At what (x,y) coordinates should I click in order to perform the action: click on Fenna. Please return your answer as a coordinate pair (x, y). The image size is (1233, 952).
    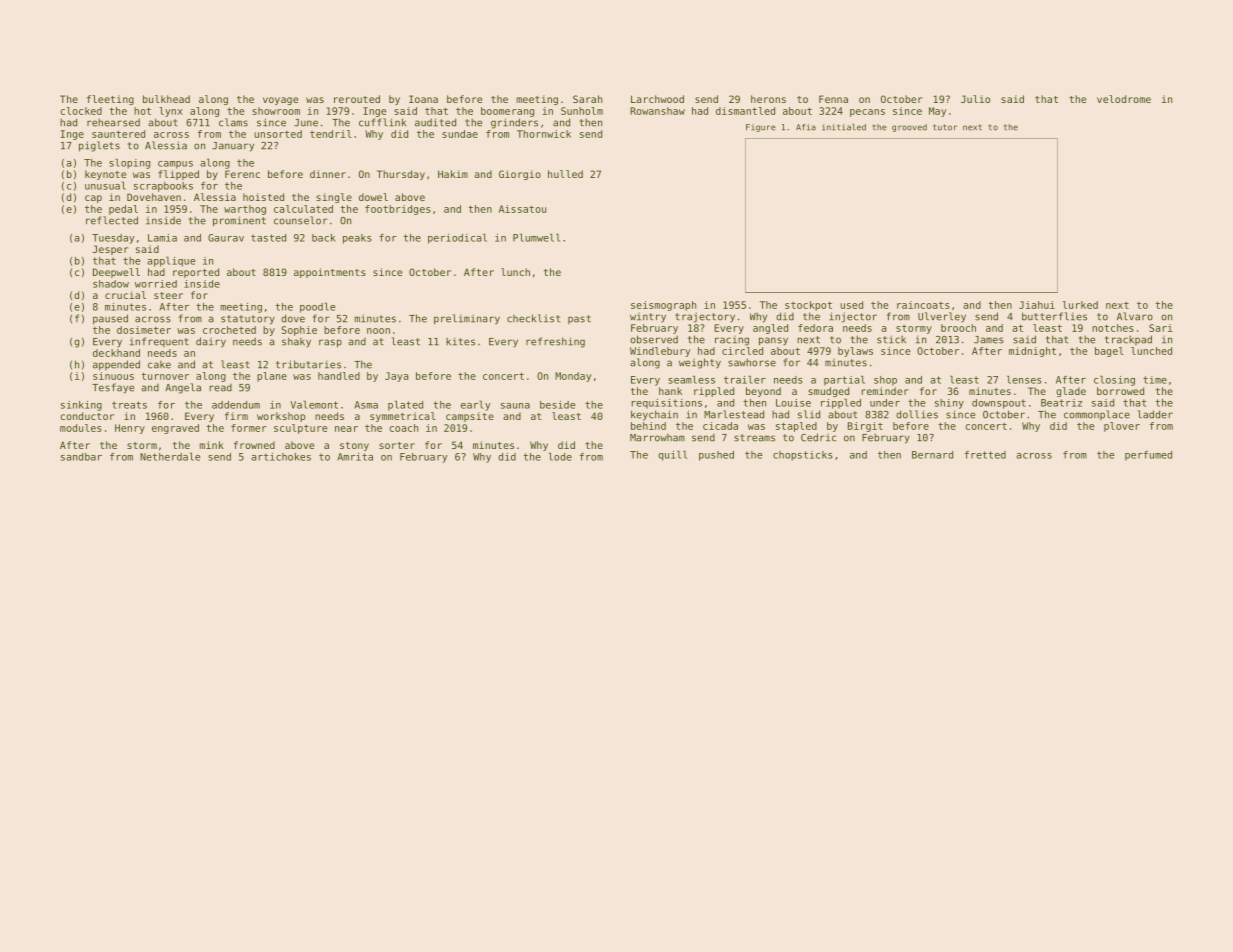
    Looking at the image, I should click on (833, 99).
